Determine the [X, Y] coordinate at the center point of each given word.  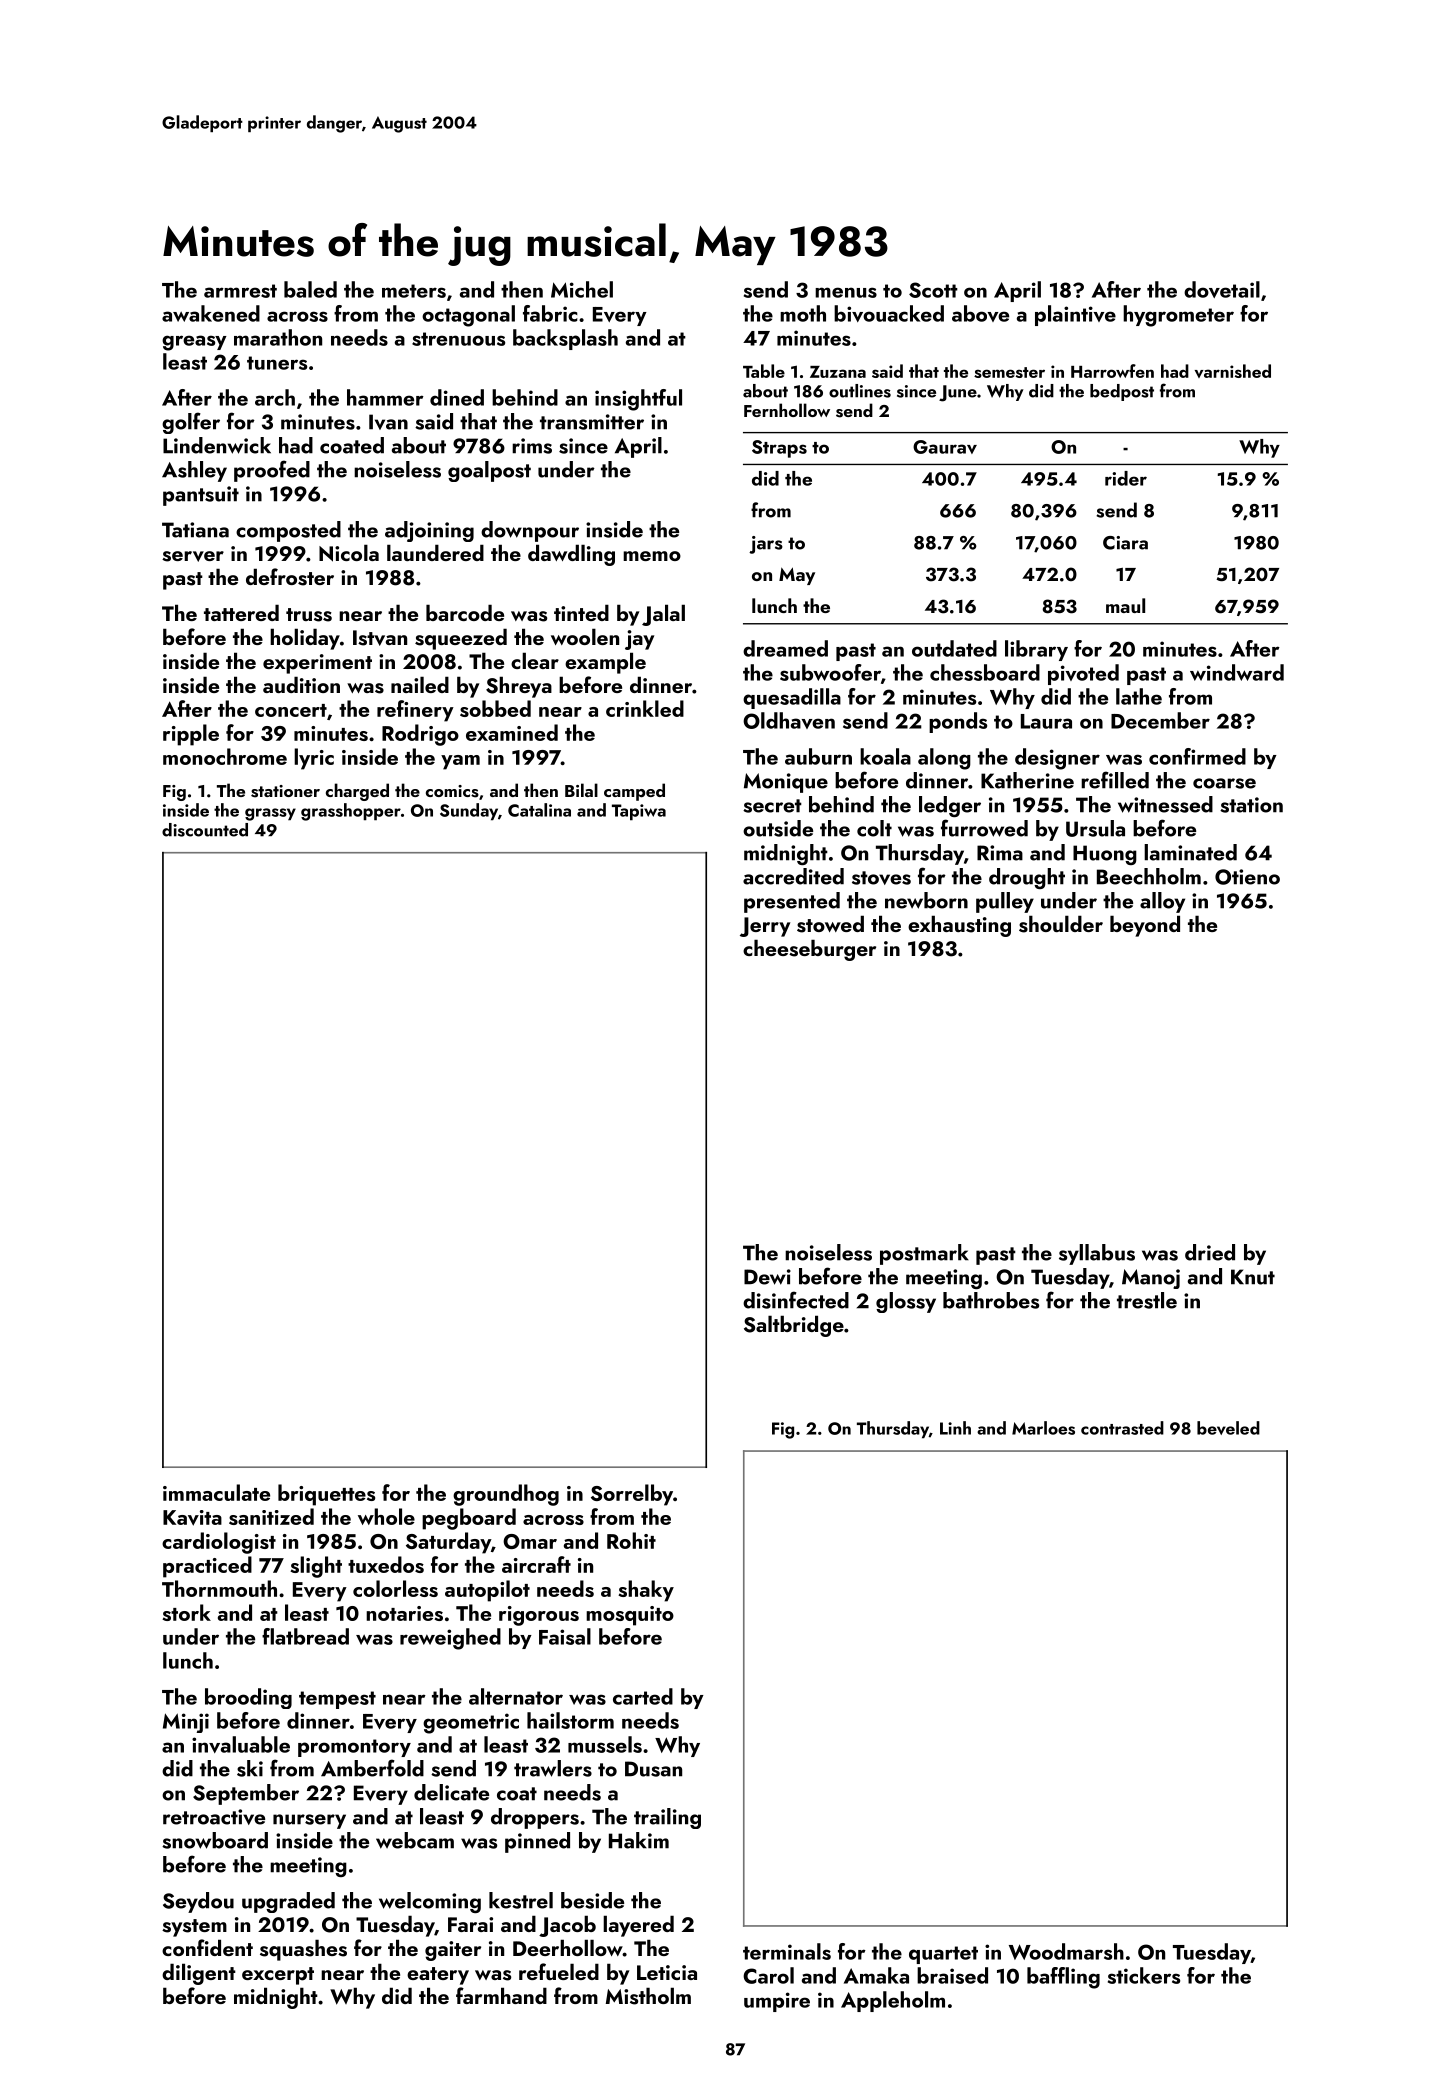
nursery [309, 1821]
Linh [955, 1428]
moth [803, 313]
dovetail [1222, 289]
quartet [943, 1955]
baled [310, 289]
